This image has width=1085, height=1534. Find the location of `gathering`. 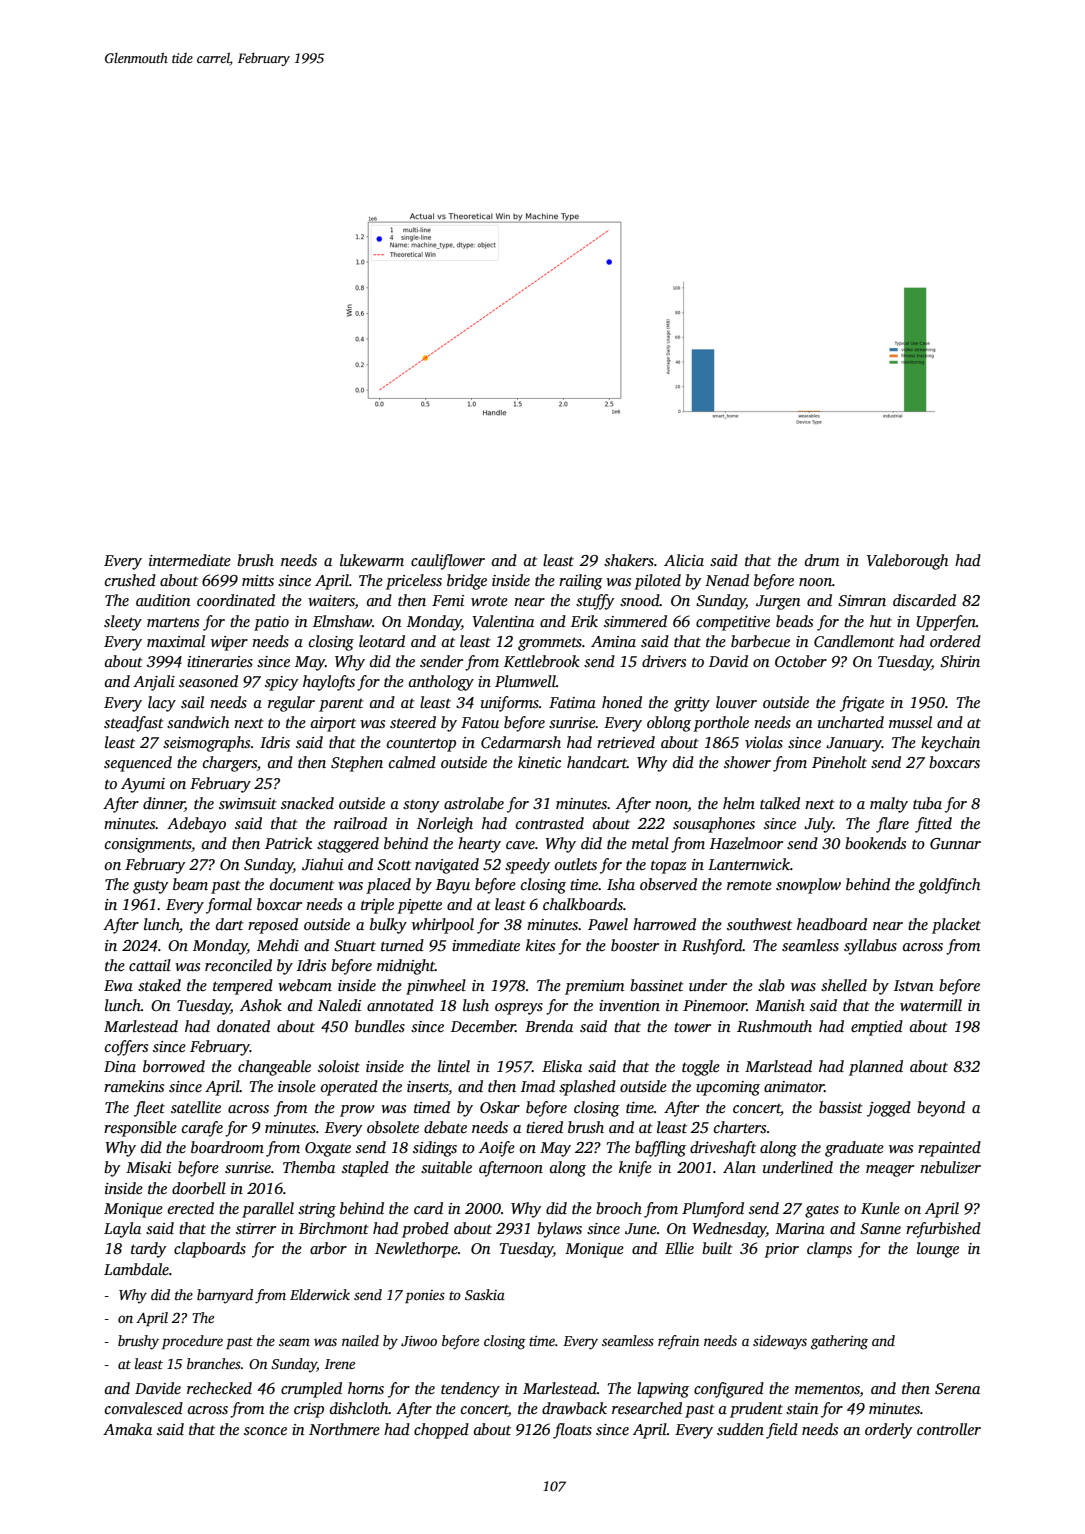

gathering is located at coordinates (839, 1342).
